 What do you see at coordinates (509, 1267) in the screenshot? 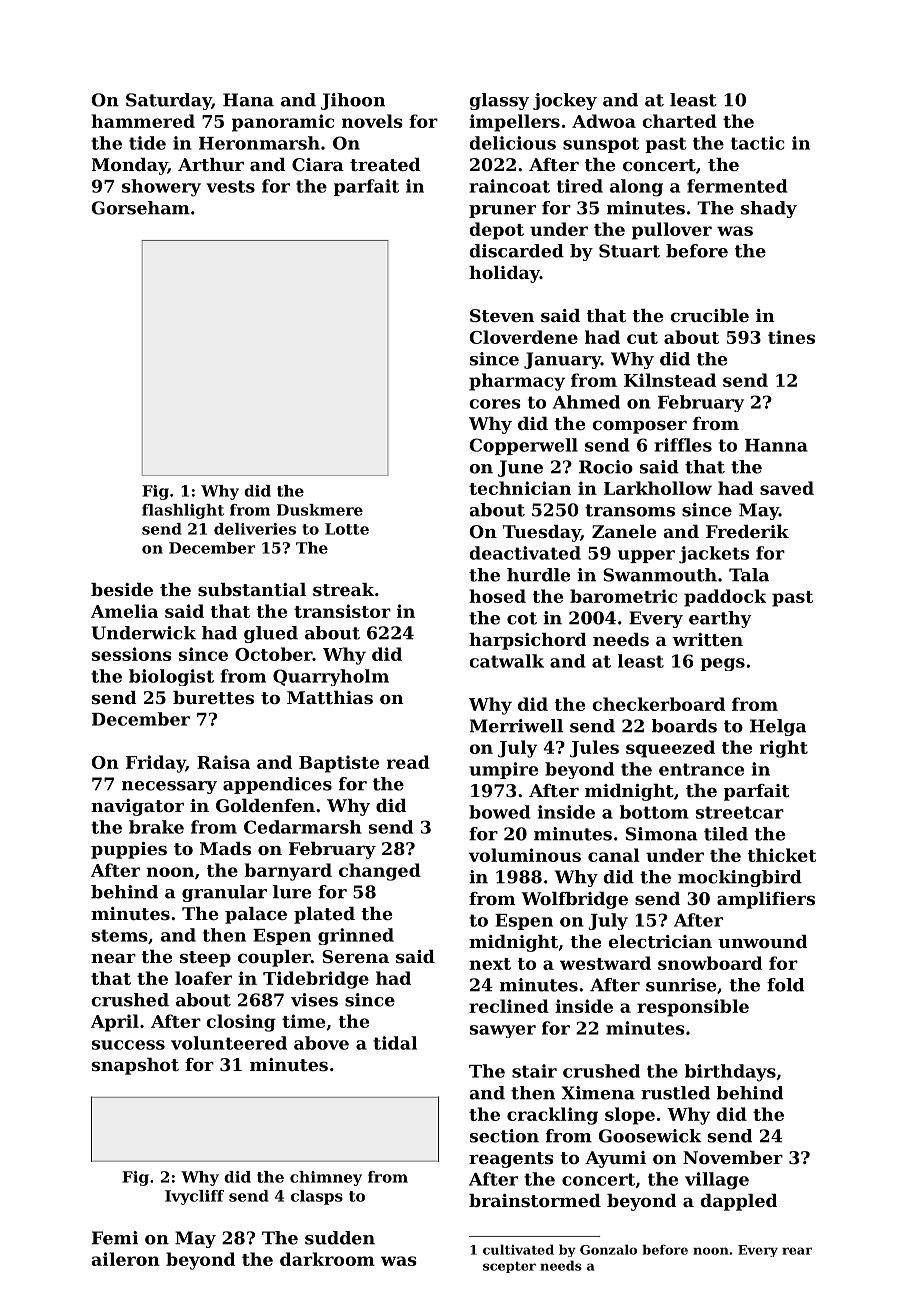
I see `scepter` at bounding box center [509, 1267].
